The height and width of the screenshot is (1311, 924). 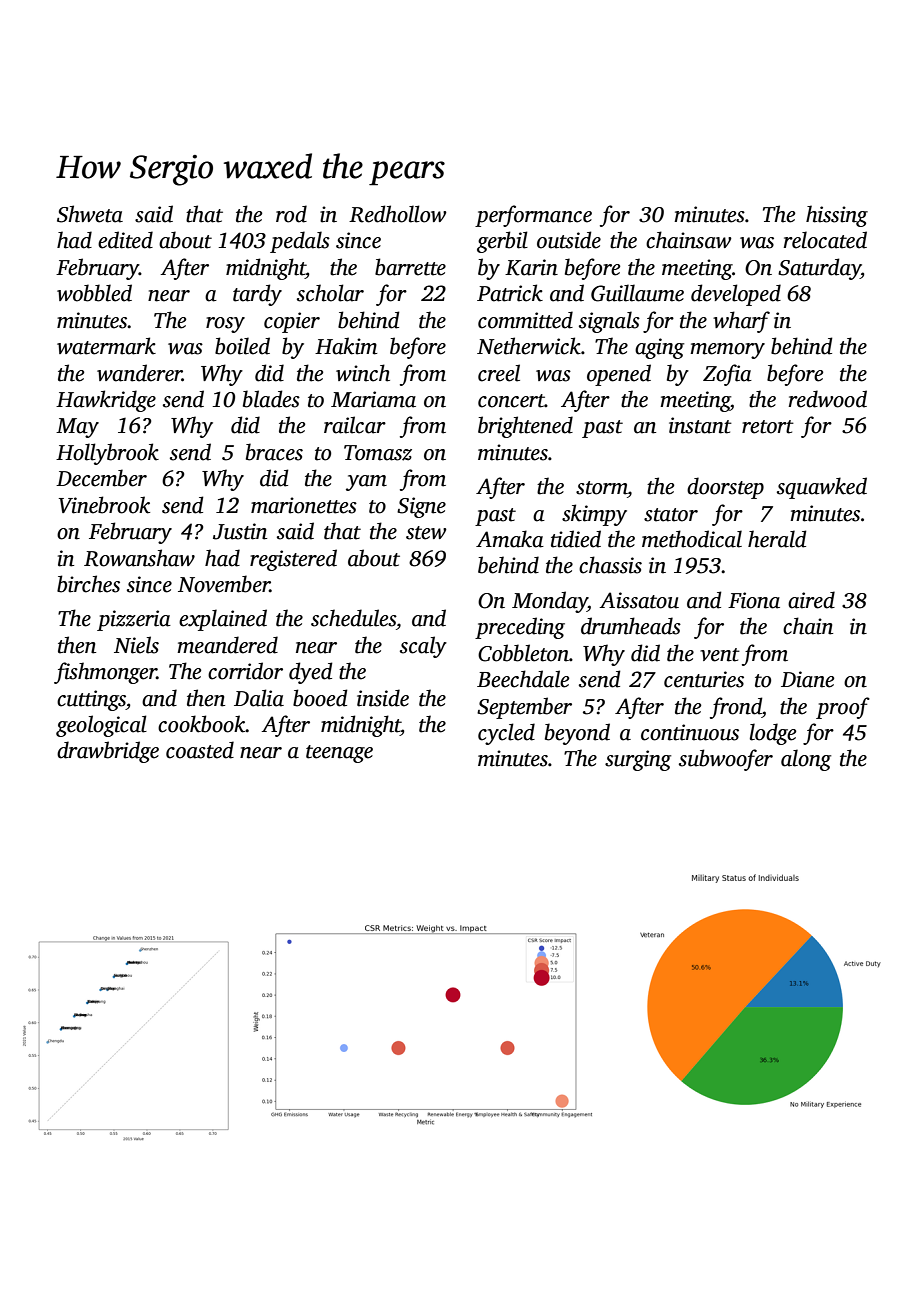 What do you see at coordinates (837, 216) in the screenshot?
I see `hissing` at bounding box center [837, 216].
